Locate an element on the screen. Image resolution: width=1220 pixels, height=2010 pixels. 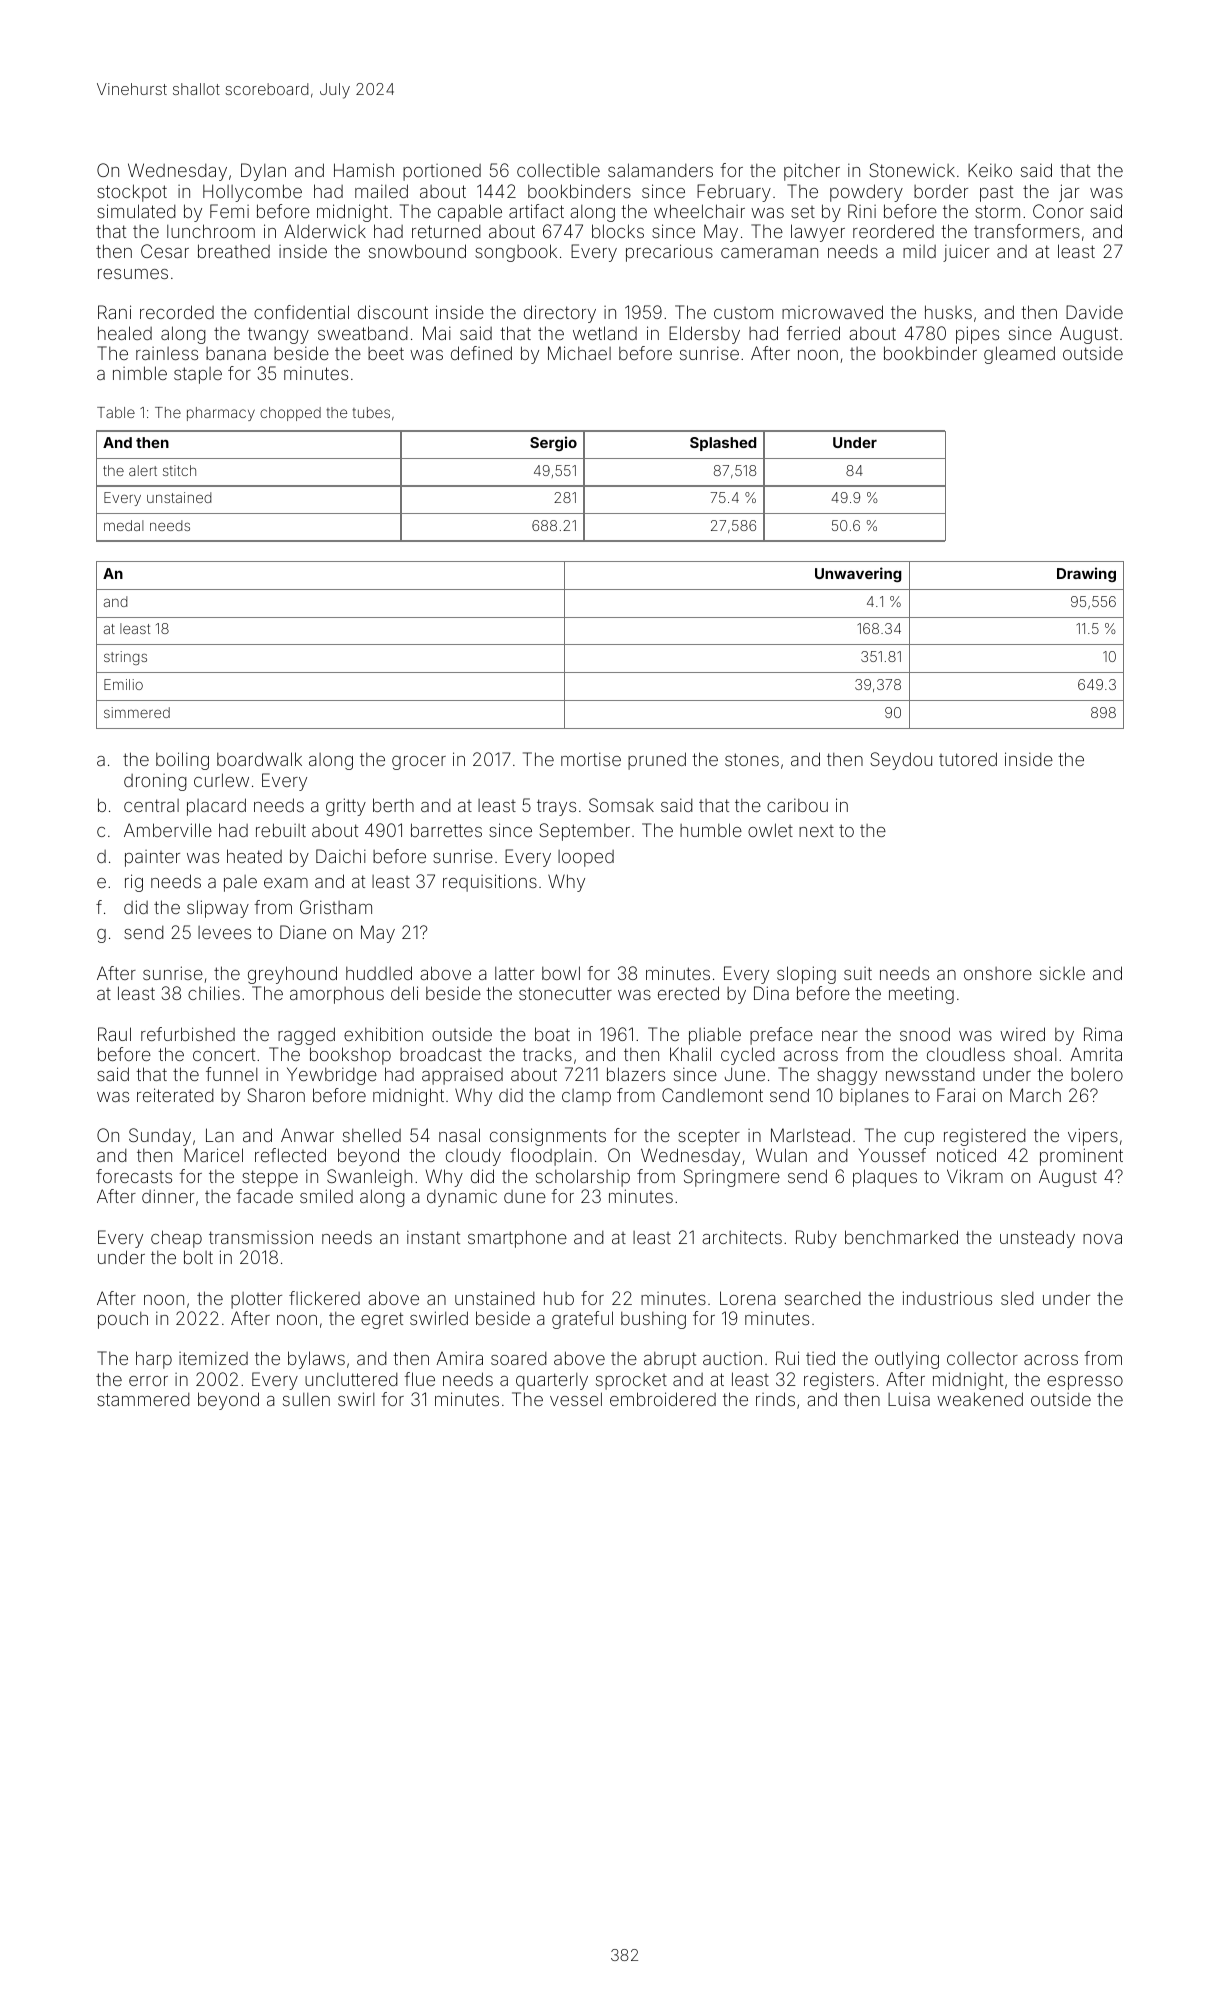
vessel is located at coordinates (576, 1399).
